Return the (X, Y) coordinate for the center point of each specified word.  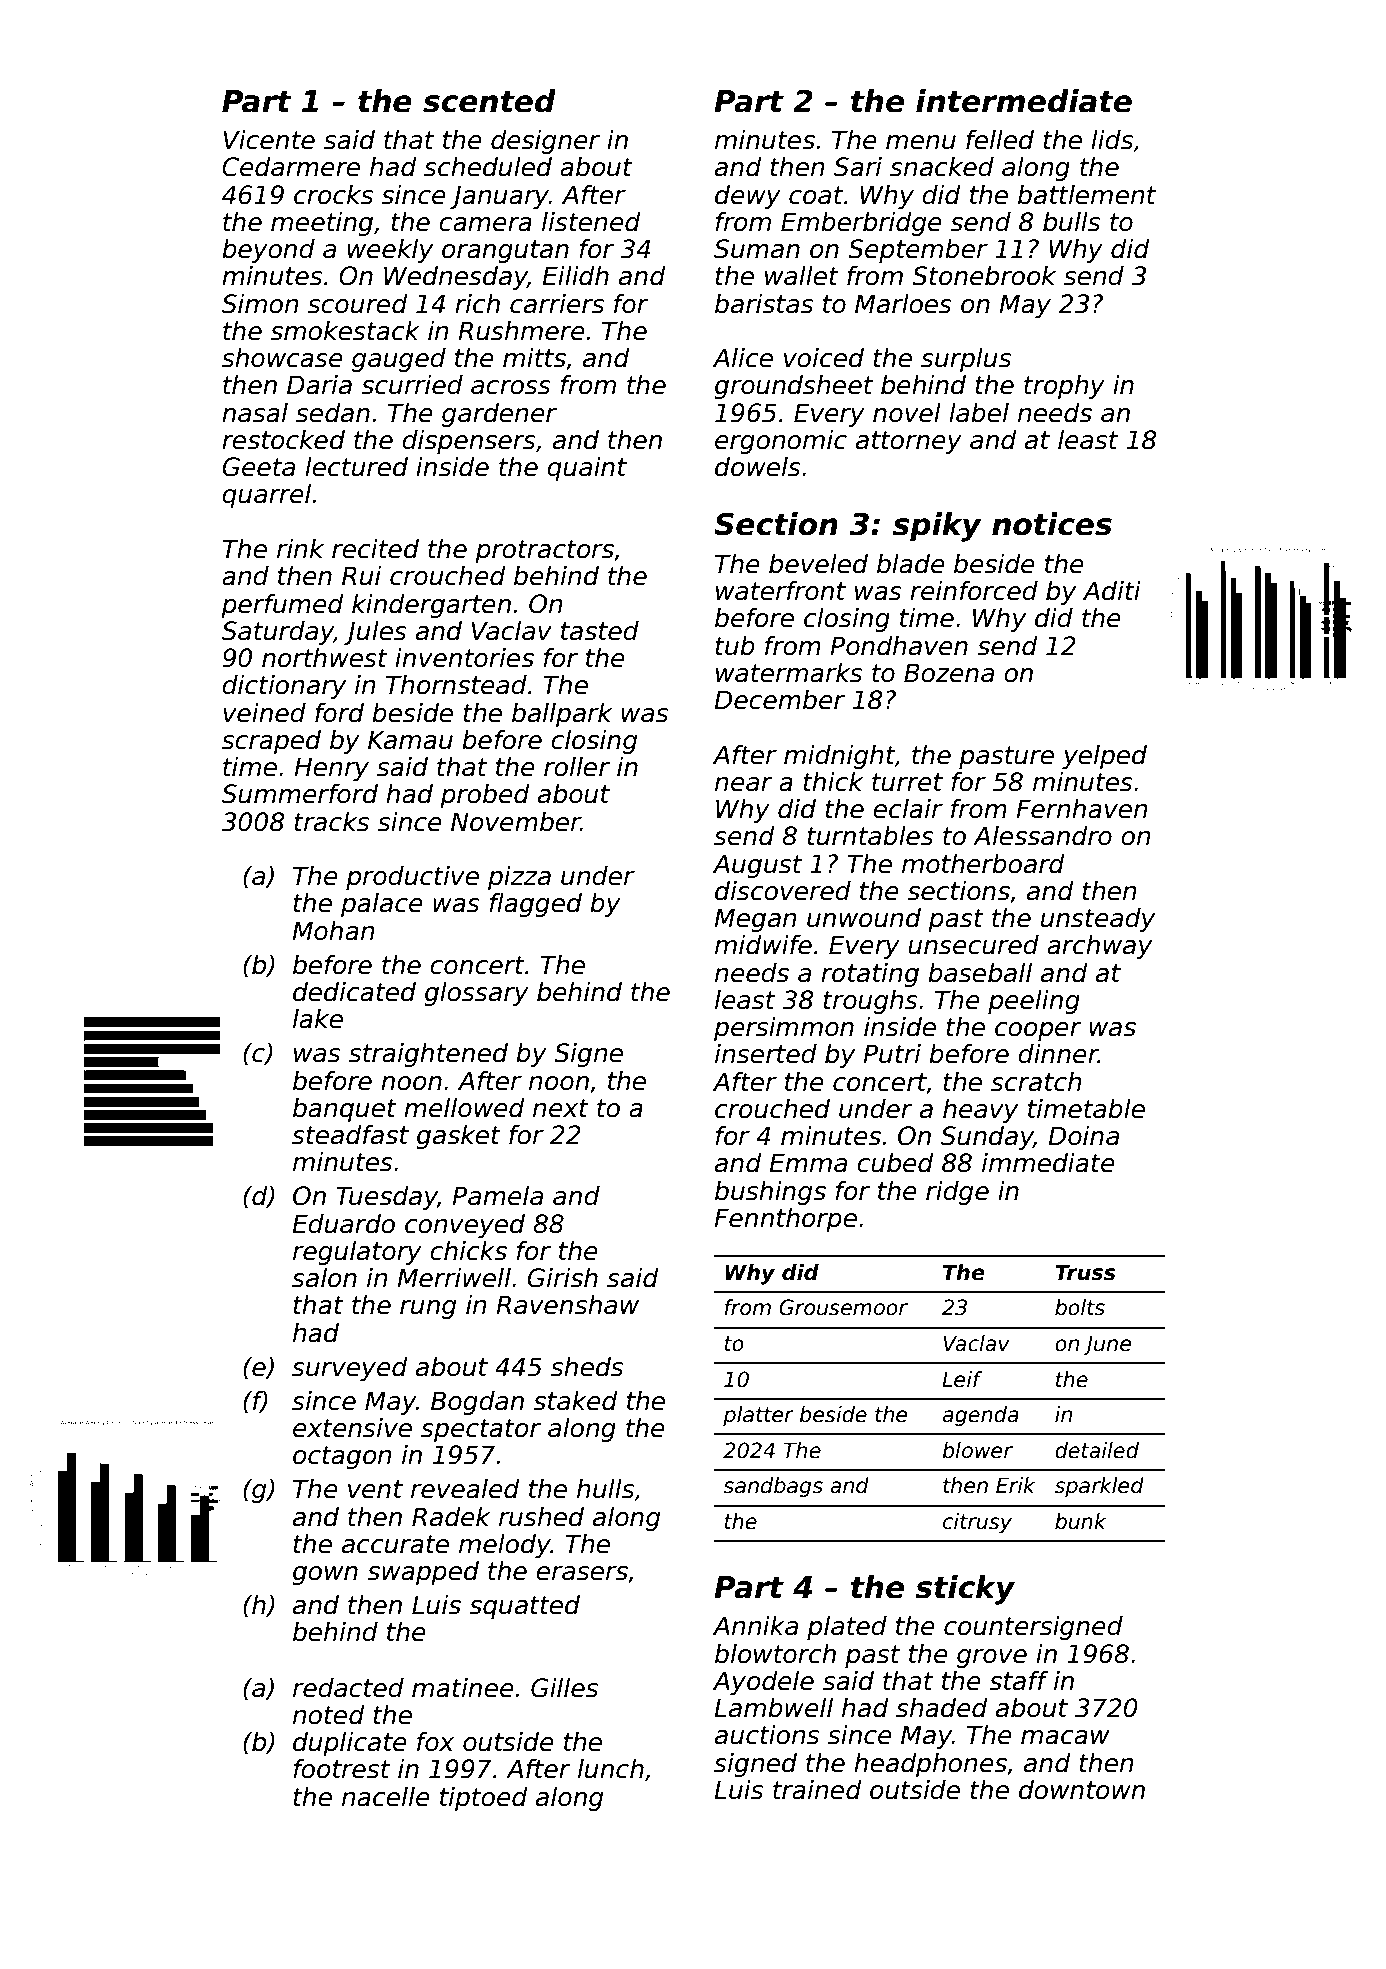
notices (1052, 524)
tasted (600, 631)
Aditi (1112, 591)
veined (264, 713)
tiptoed (484, 1799)
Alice (743, 358)
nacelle (386, 1797)
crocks (333, 195)
